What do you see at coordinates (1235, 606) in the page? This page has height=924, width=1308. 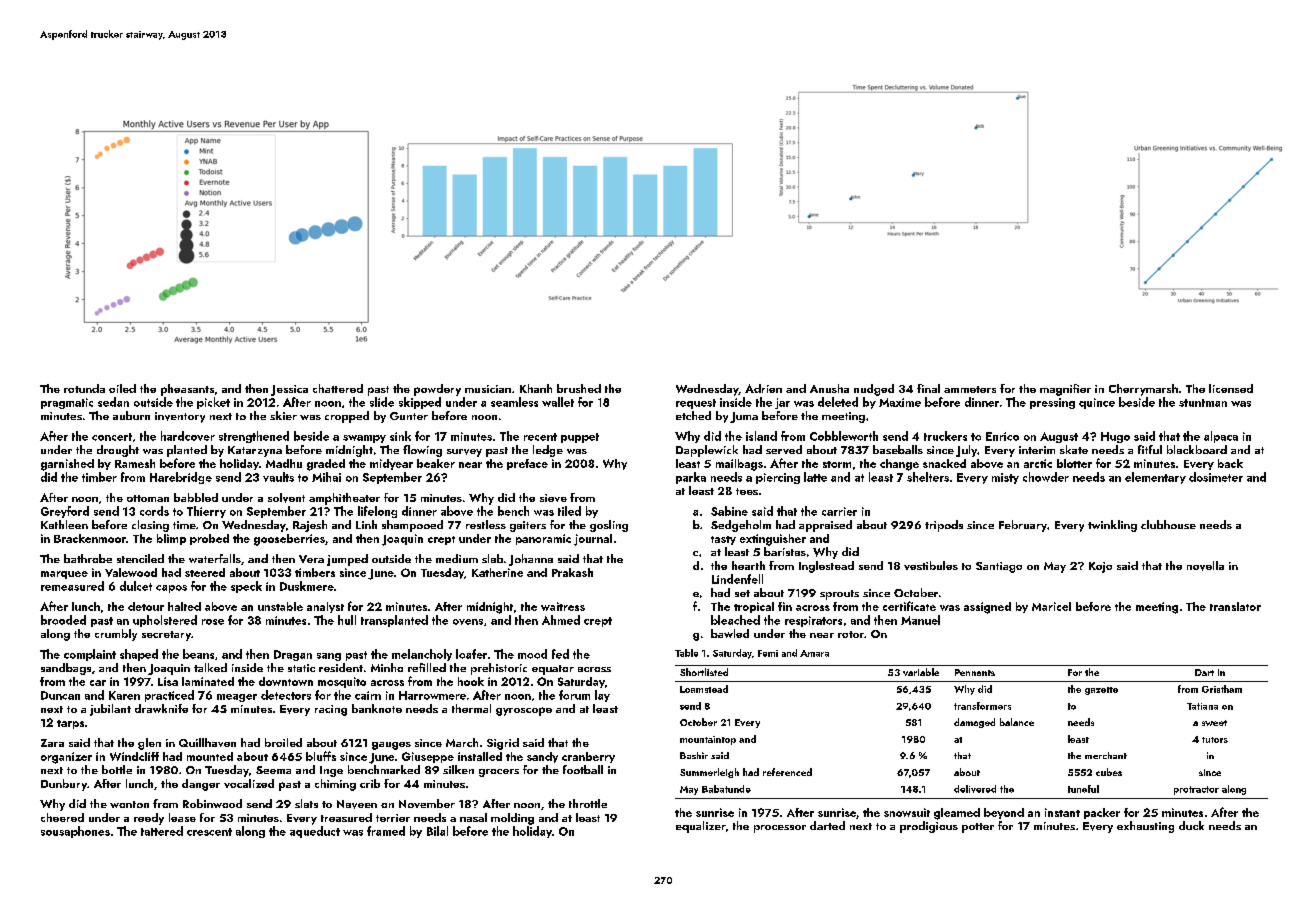 I see `translator` at bounding box center [1235, 606].
